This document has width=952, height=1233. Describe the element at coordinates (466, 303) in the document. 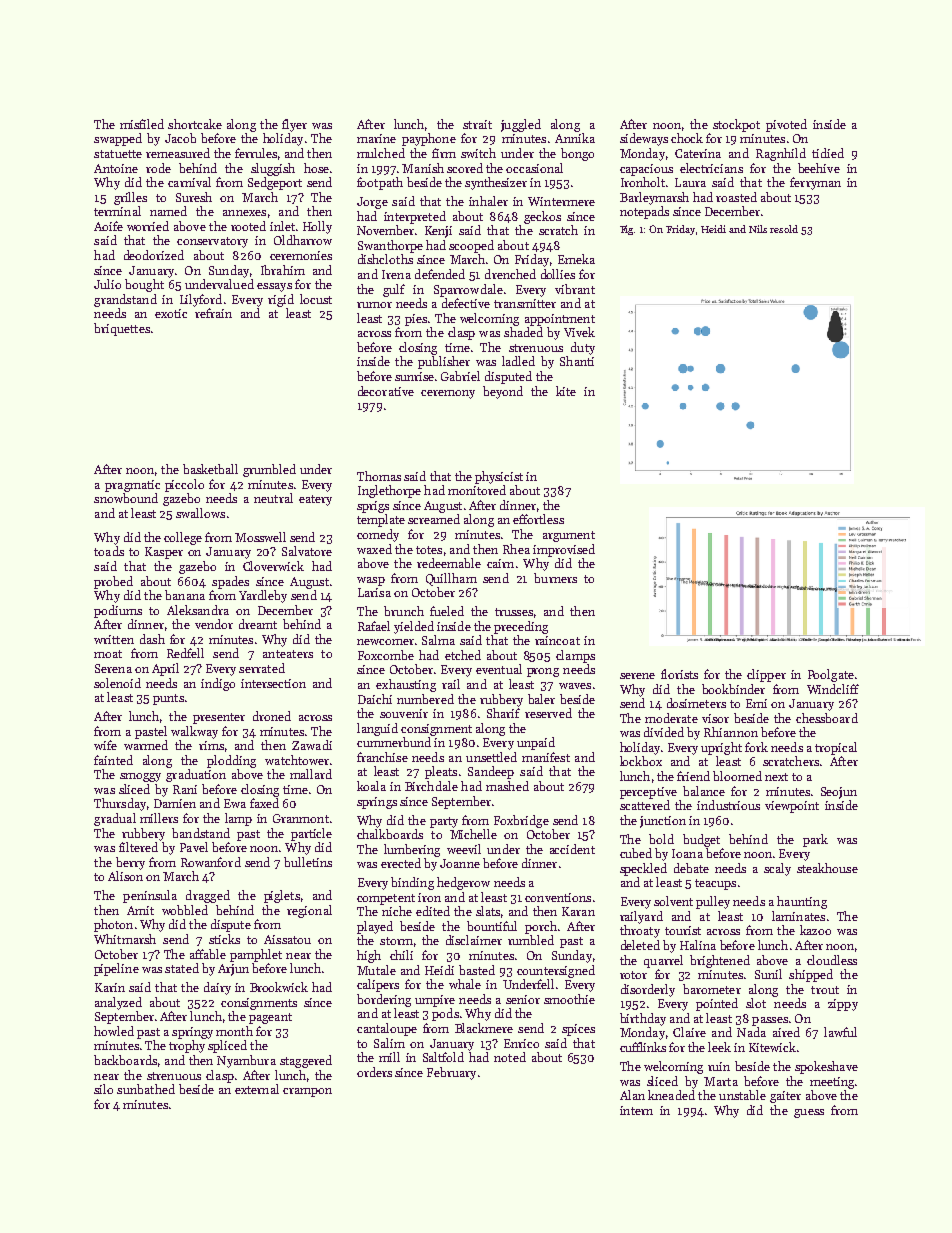

I see `defective` at that location.
